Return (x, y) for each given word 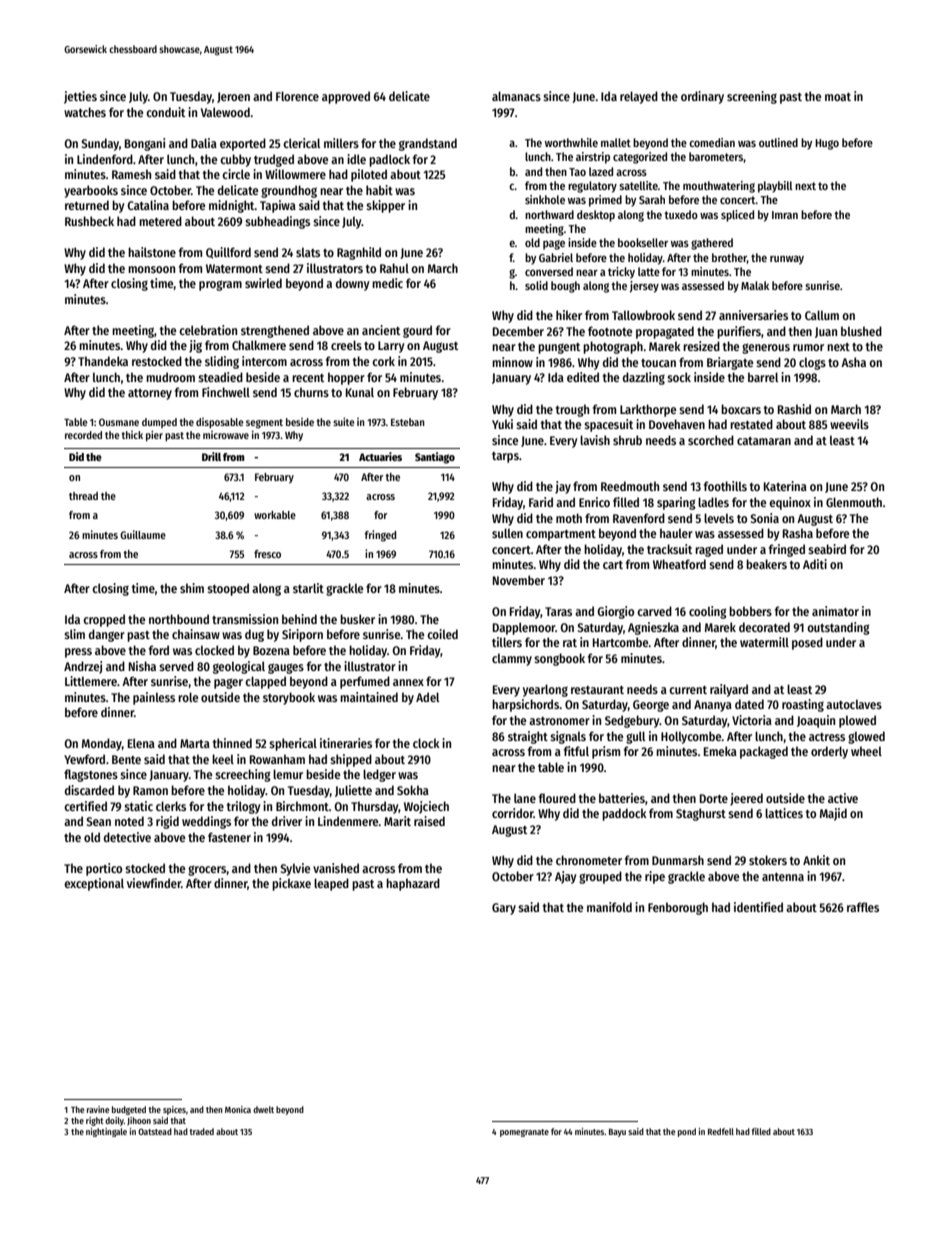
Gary (504, 909)
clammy (512, 660)
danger (107, 635)
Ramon (150, 790)
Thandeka (103, 361)
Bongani (145, 144)
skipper (385, 206)
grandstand (428, 144)
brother (729, 258)
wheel (866, 751)
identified (758, 907)
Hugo (827, 144)
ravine (98, 1109)
